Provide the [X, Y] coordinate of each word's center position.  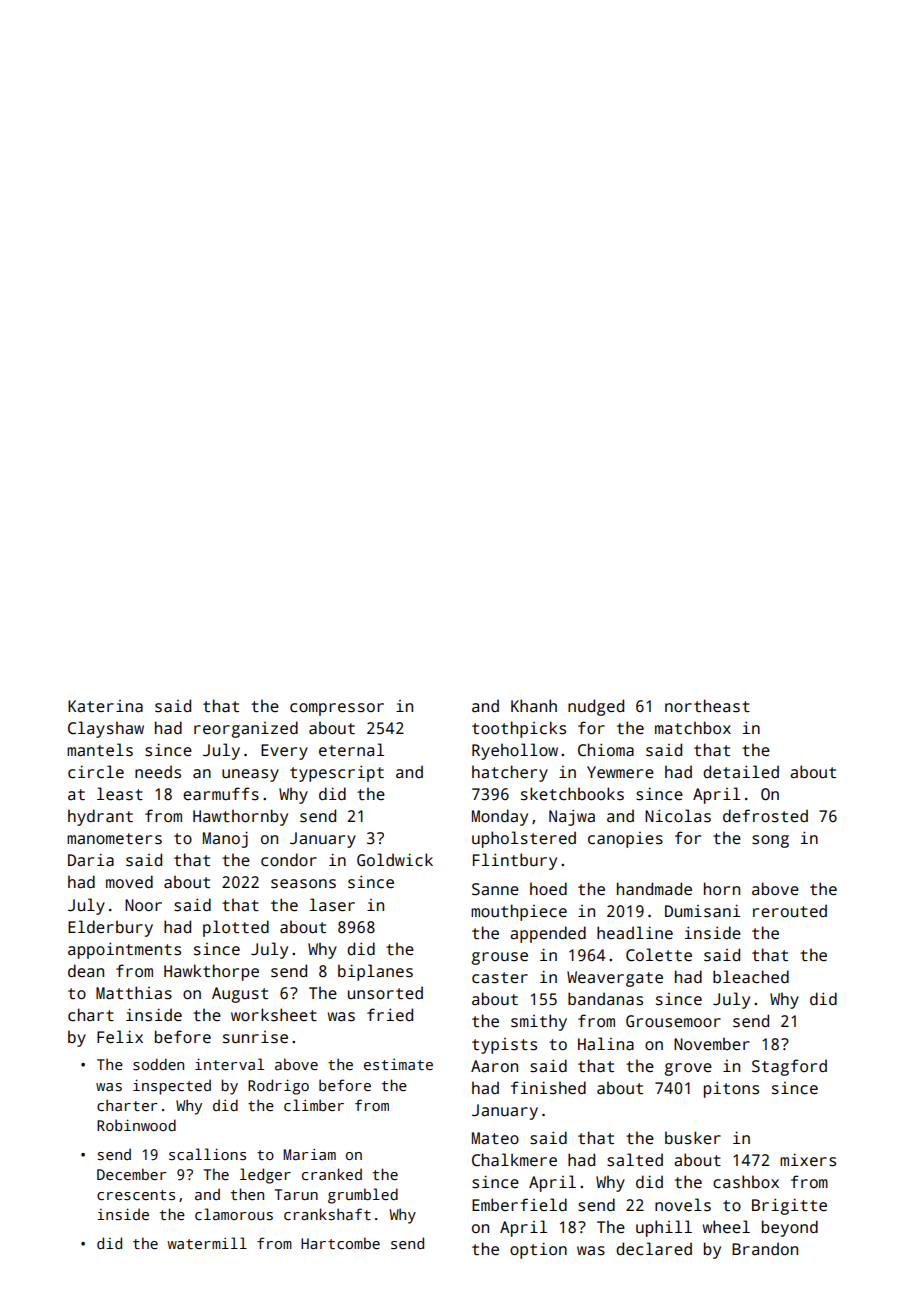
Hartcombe [340, 1243]
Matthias [134, 993]
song [770, 841]
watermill [207, 1243]
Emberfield [519, 1204]
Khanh [534, 705]
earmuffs [221, 794]
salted [635, 1160]
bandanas [605, 999]
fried [390, 1014]
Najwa [572, 818]
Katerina [105, 706]
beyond [790, 1228]
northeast [707, 706]
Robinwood [136, 1125]
